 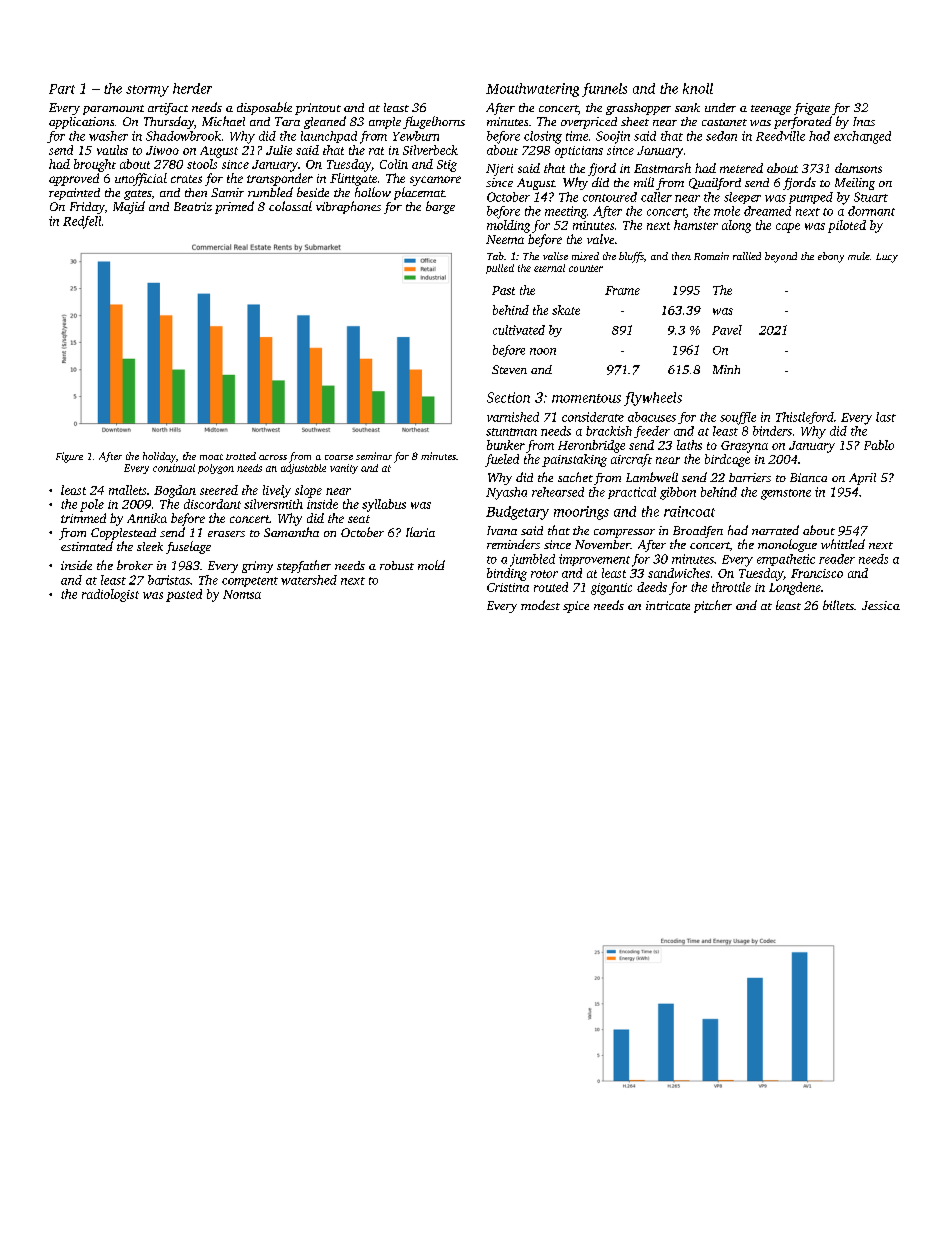 I want to click on Majid, so click(x=129, y=207).
